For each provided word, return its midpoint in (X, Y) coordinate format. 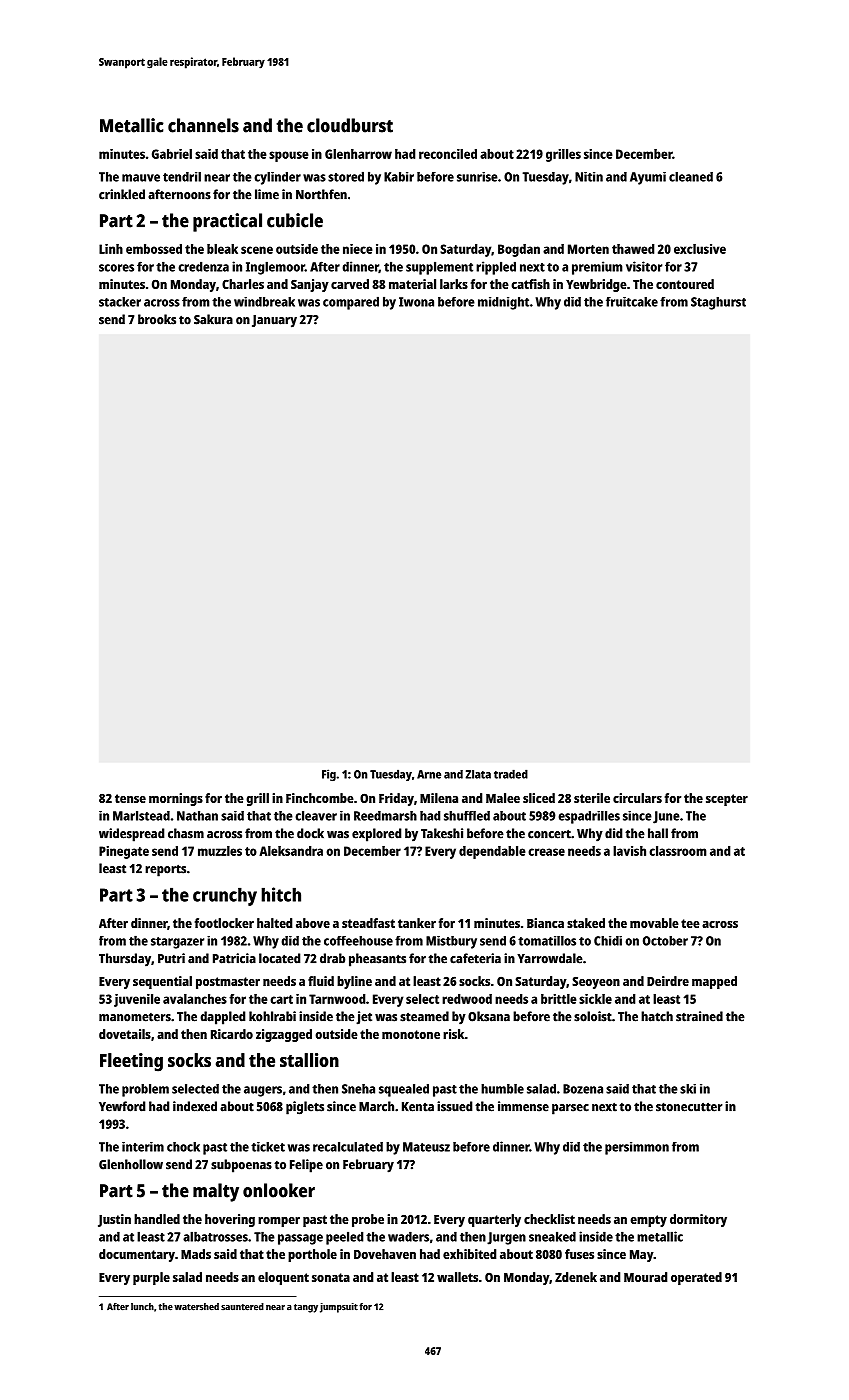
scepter (727, 800)
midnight (503, 303)
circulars (637, 798)
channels (203, 125)
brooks (157, 319)
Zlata (478, 774)
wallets (457, 1277)
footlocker (224, 923)
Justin (114, 1220)
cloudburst (350, 125)
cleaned (691, 177)
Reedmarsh (385, 816)
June (666, 817)
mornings (176, 799)
